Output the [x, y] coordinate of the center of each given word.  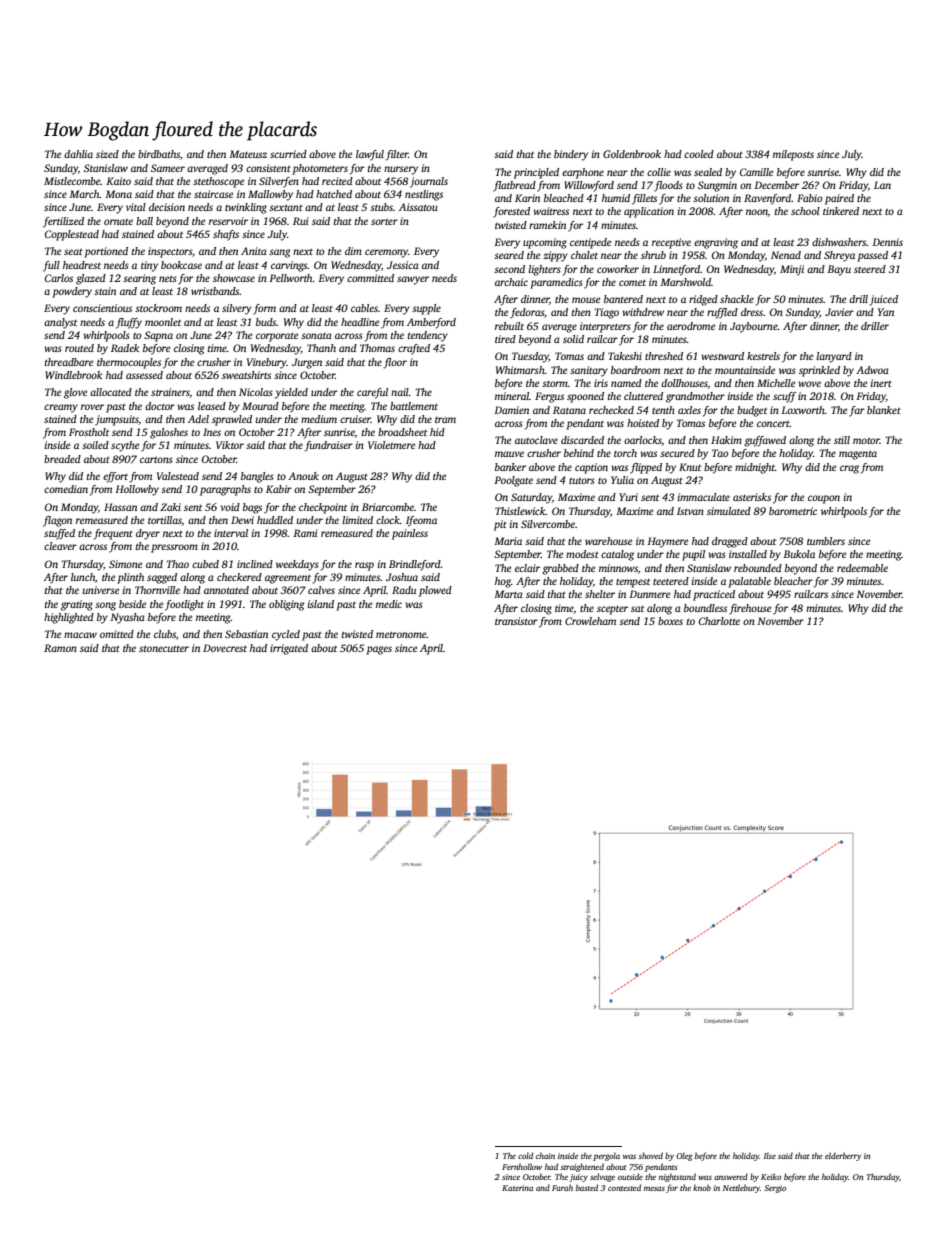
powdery [72, 292]
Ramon [60, 648]
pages [379, 650]
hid [437, 432]
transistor [516, 621]
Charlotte [719, 621]
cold [525, 1155]
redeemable [862, 568]
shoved [650, 1155]
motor [866, 441]
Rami [305, 533]
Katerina [517, 1188]
